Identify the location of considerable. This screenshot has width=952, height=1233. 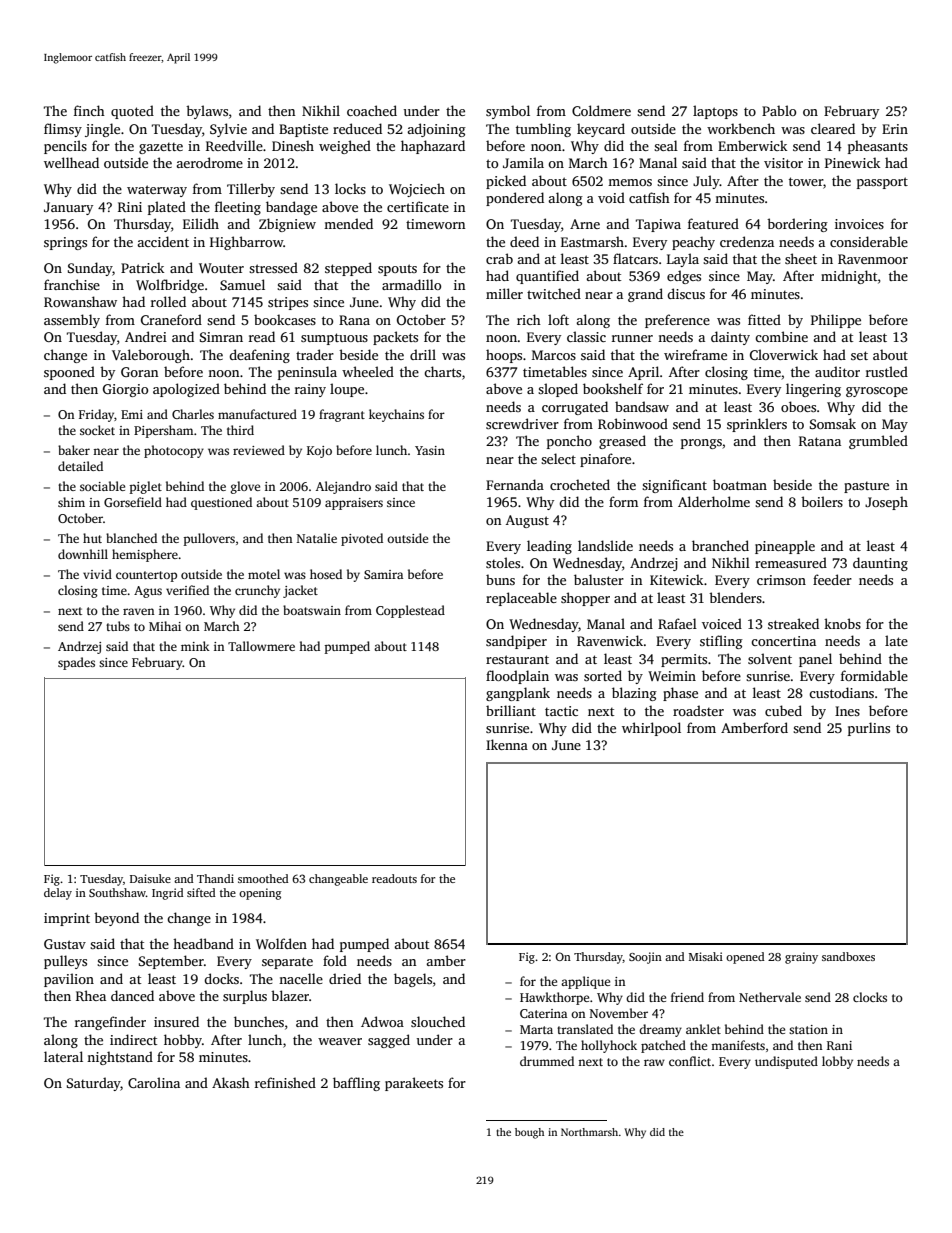
(869, 241).
